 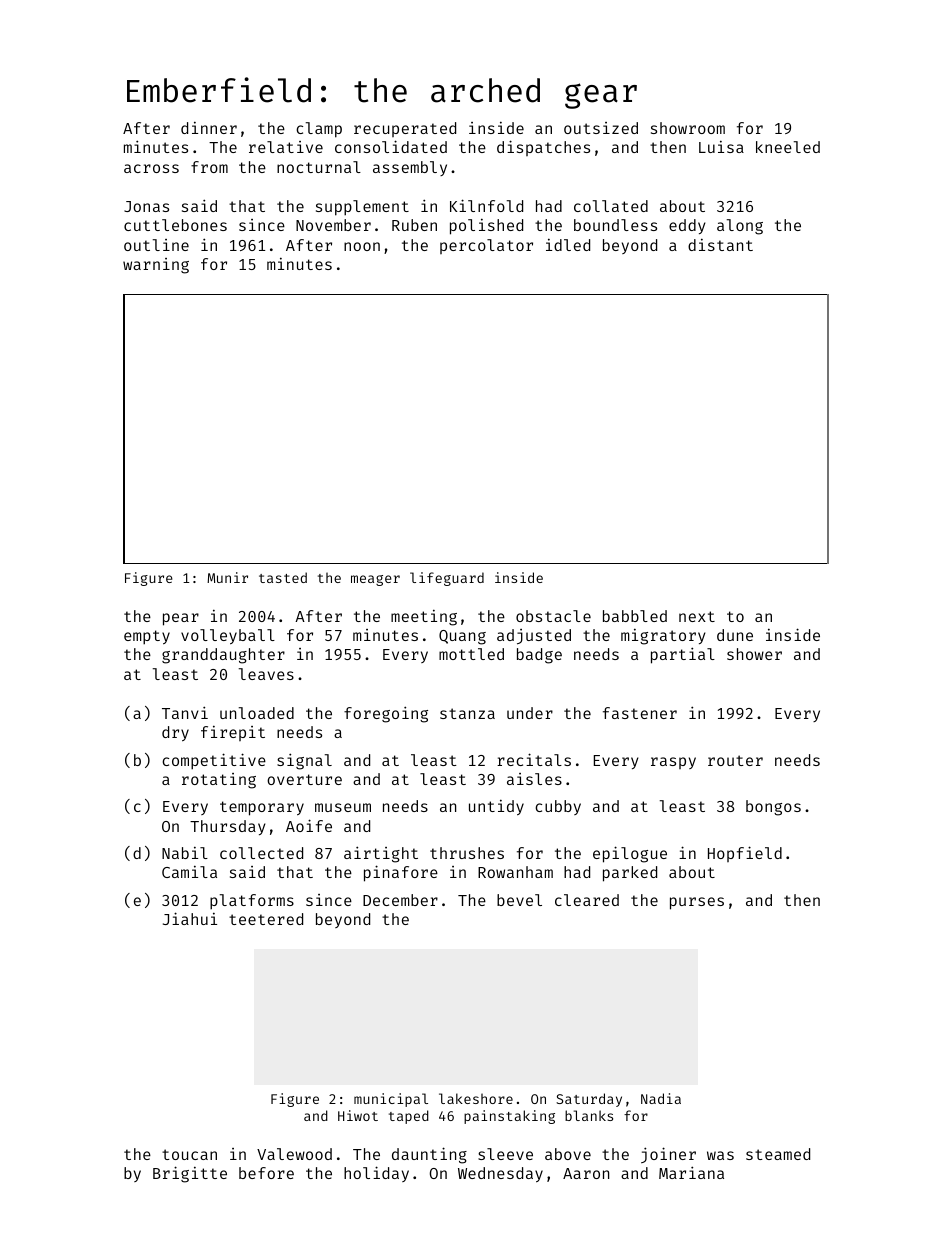 What do you see at coordinates (156, 266) in the screenshot?
I see `warning` at bounding box center [156, 266].
